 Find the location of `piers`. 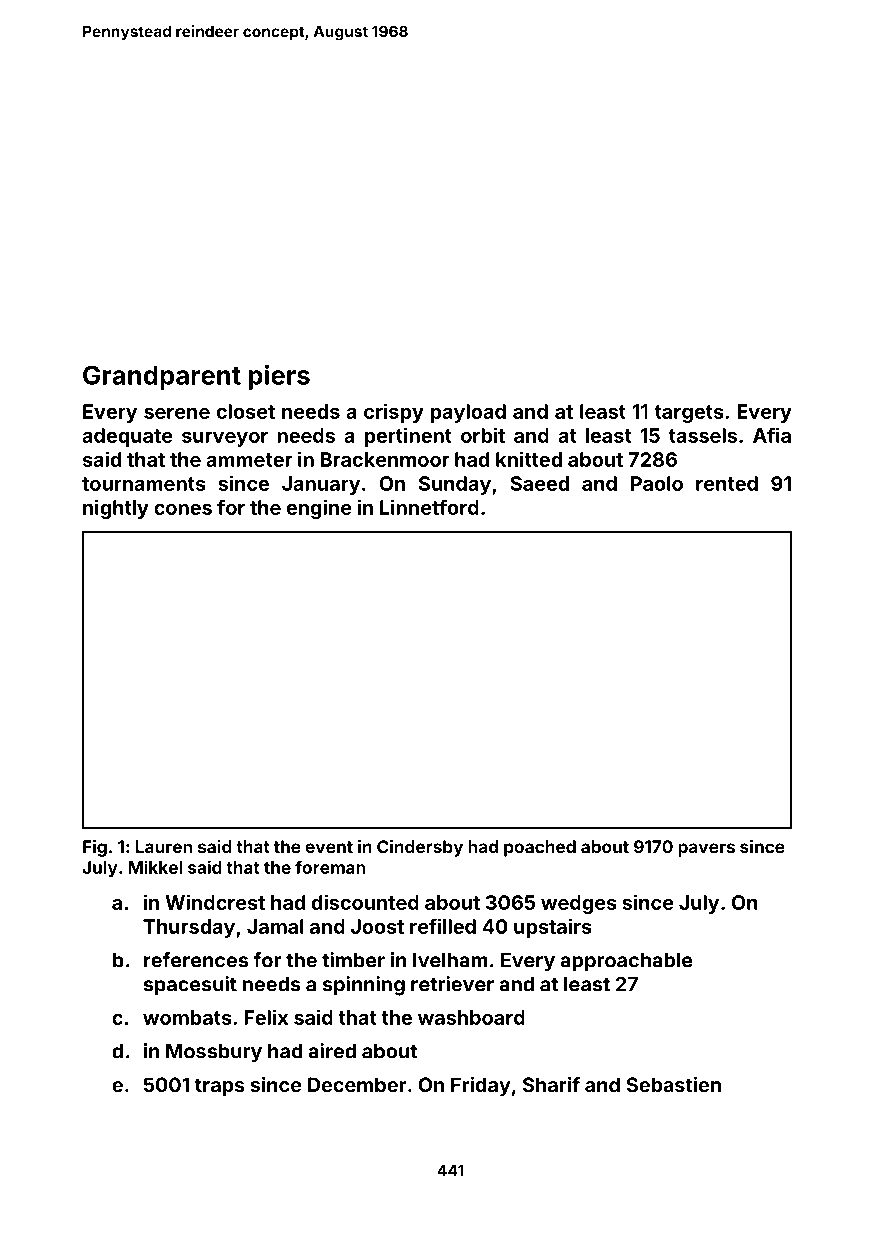

piers is located at coordinates (279, 377).
